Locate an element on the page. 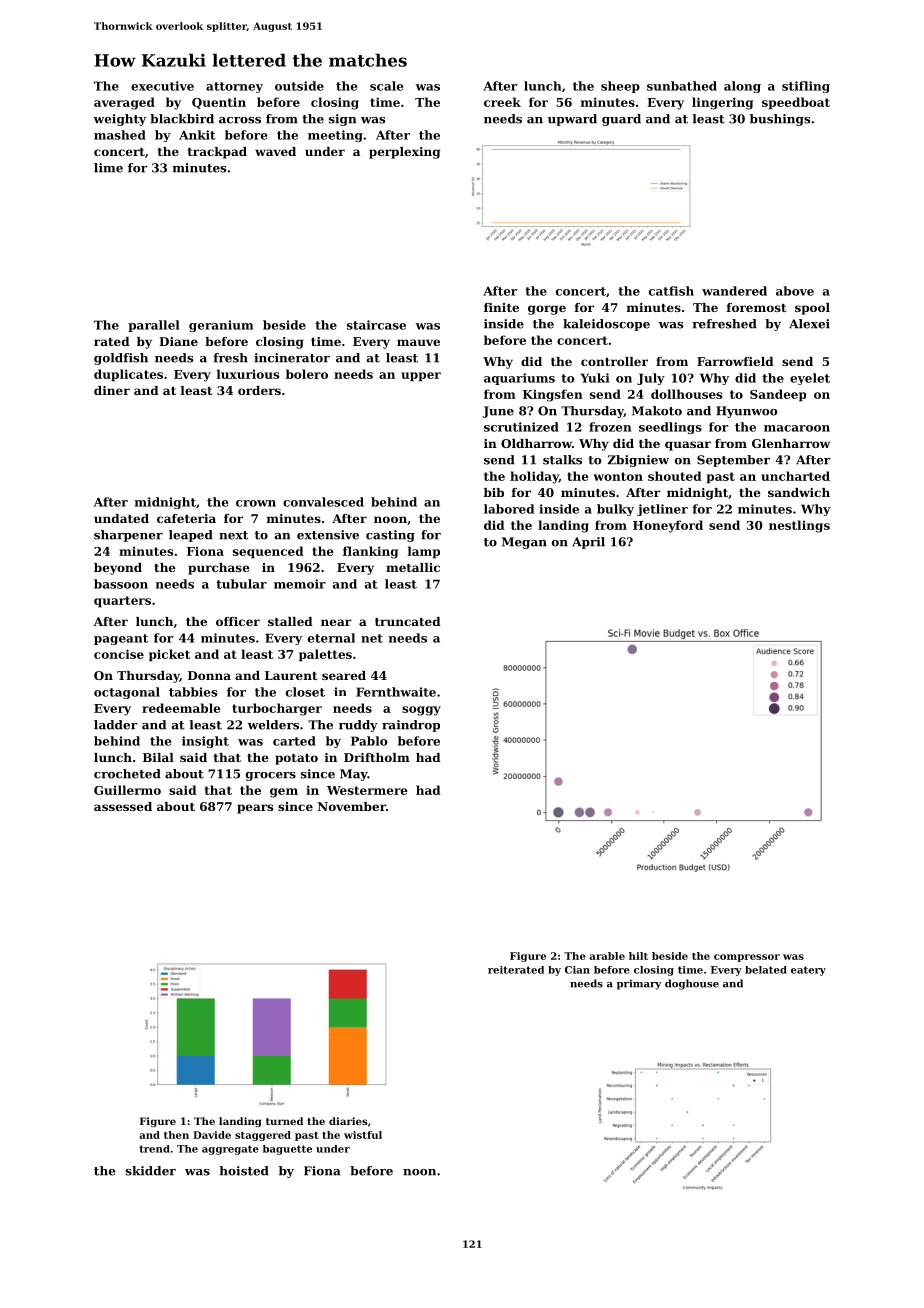 The height and width of the image is (1308, 924). Westermere is located at coordinates (367, 790).
